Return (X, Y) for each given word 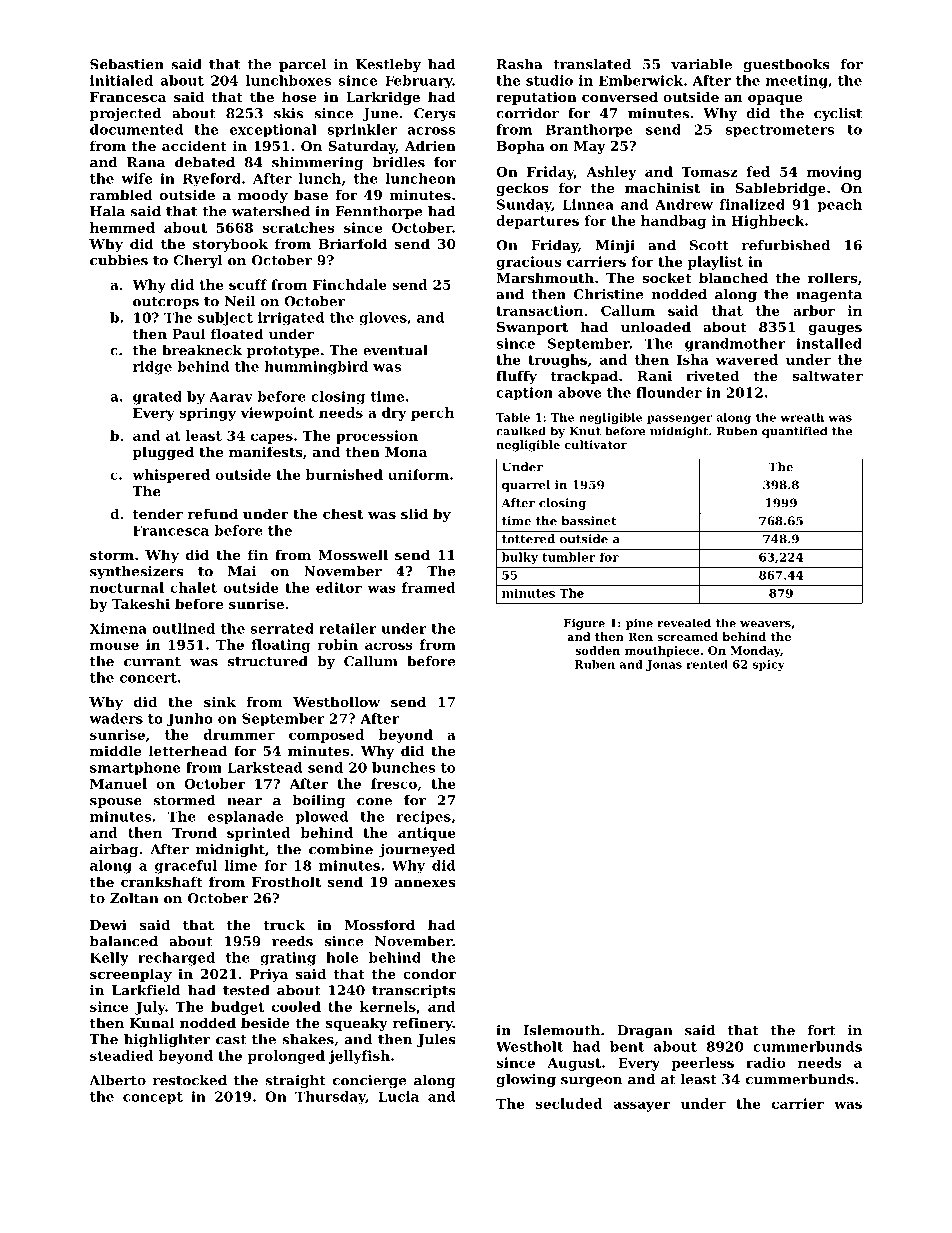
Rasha (520, 64)
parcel (302, 65)
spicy (769, 665)
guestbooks (786, 65)
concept (153, 1098)
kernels (388, 1006)
